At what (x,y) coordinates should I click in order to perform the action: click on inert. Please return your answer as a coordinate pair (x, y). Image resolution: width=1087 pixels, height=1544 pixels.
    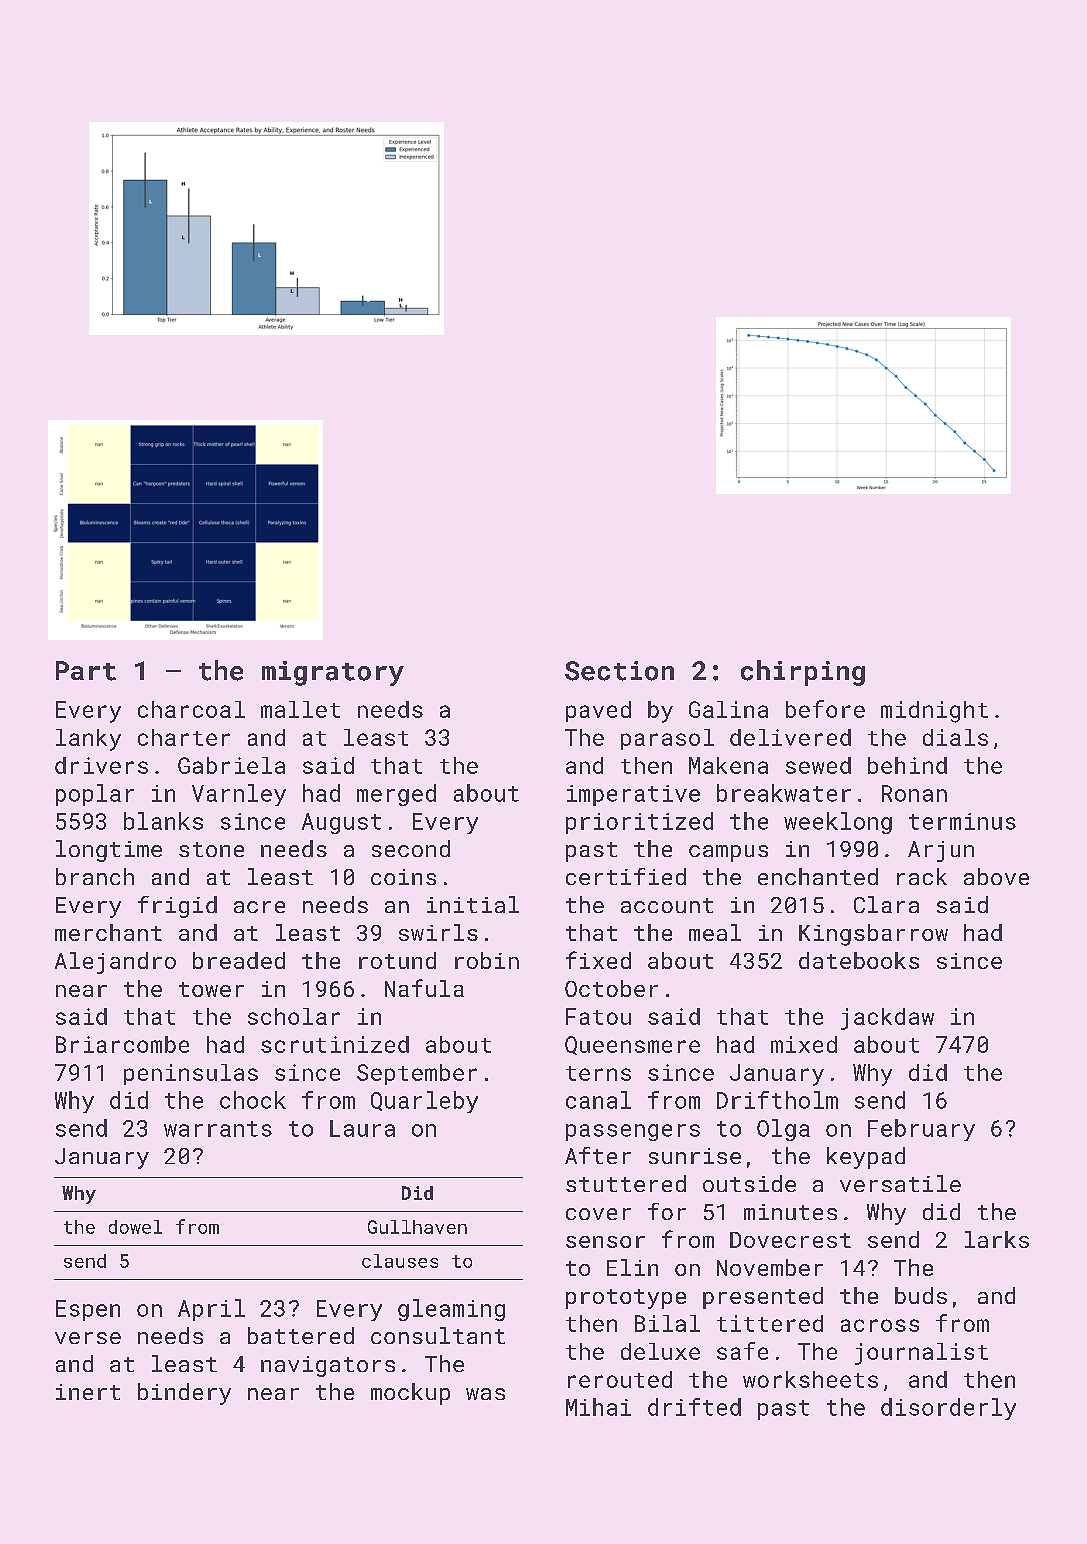
    Looking at the image, I should click on (88, 1392).
